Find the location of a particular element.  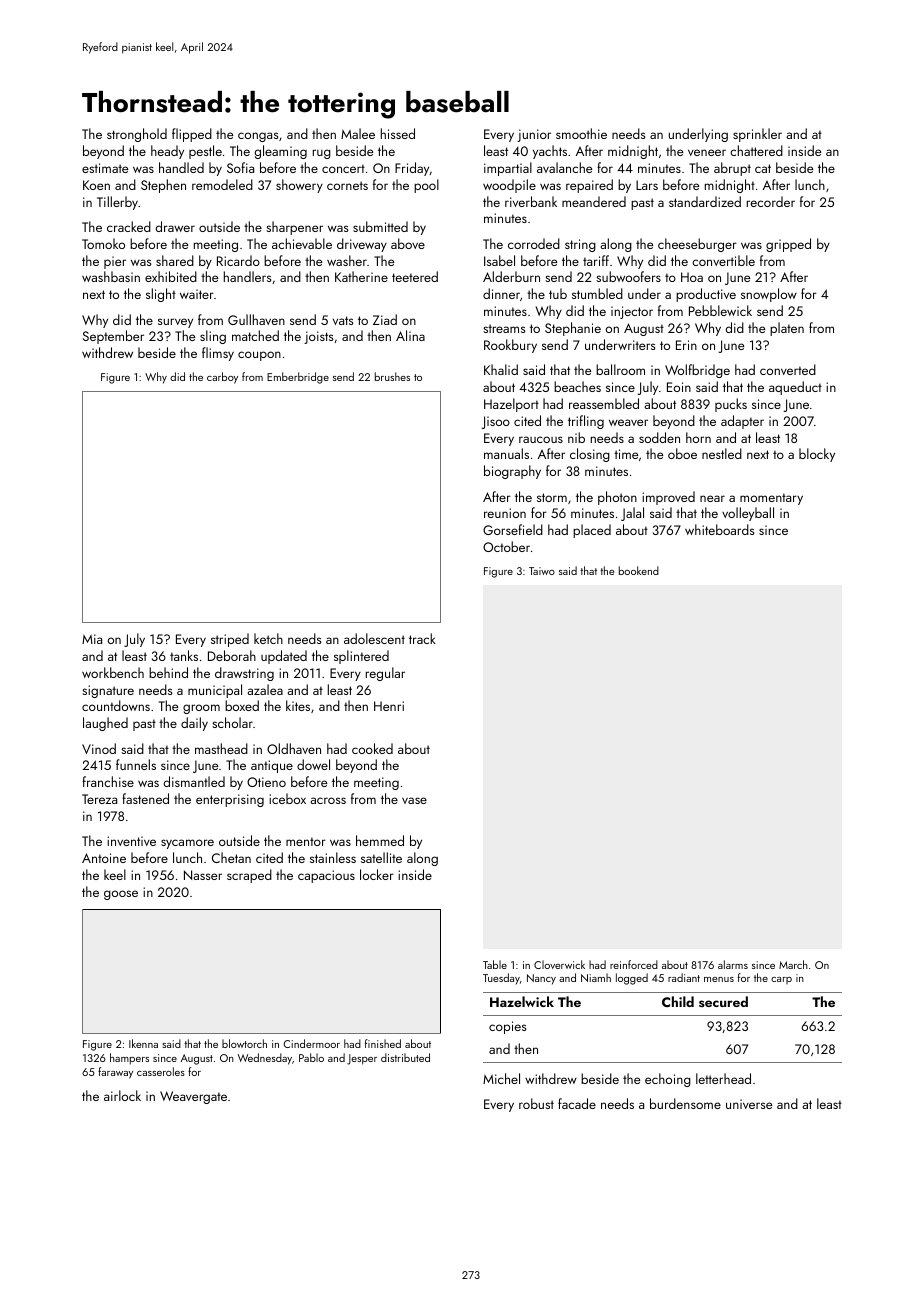

injector is located at coordinates (632, 312).
